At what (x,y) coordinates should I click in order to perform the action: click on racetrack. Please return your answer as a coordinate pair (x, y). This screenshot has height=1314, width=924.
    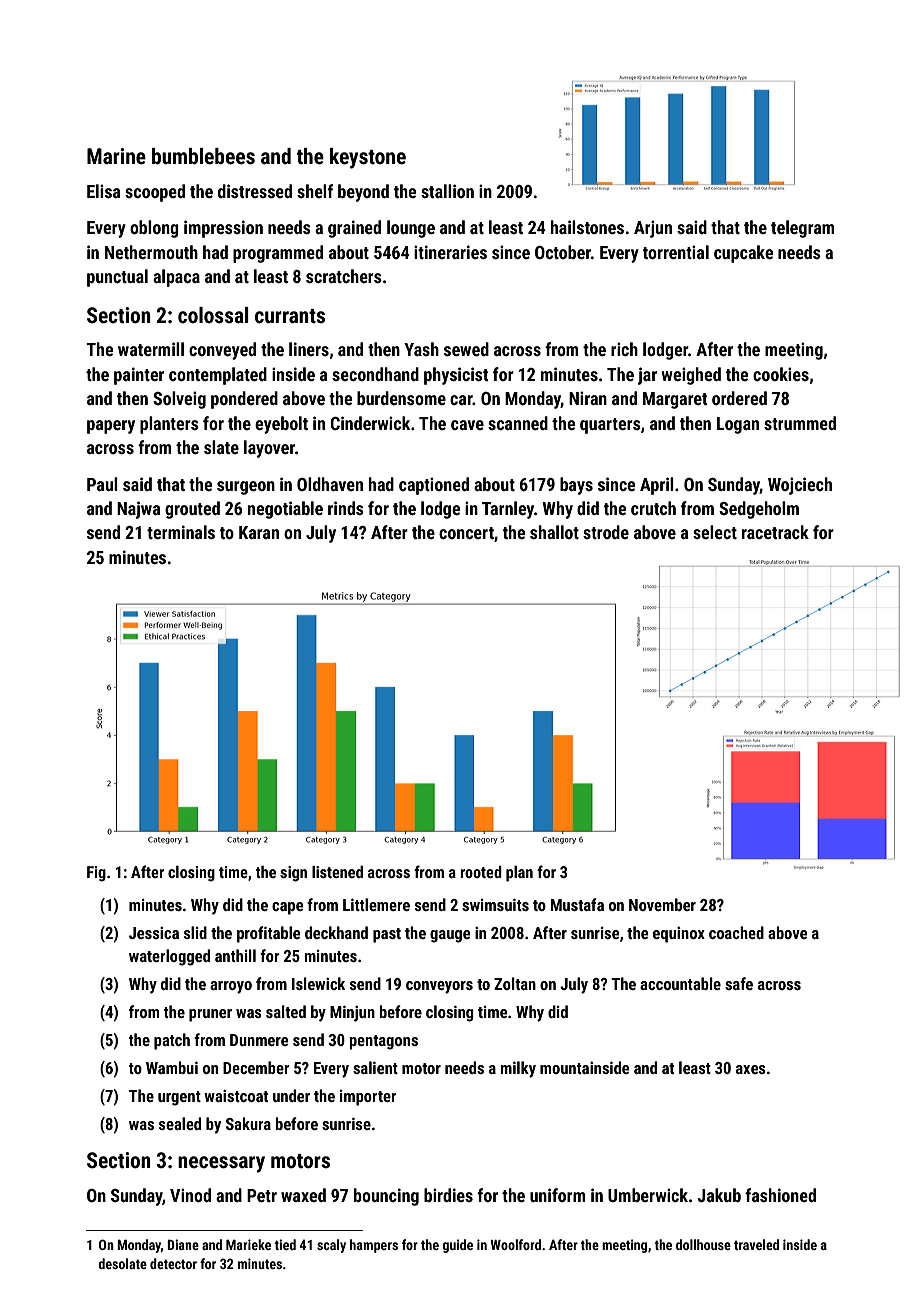
    Looking at the image, I should click on (775, 532).
